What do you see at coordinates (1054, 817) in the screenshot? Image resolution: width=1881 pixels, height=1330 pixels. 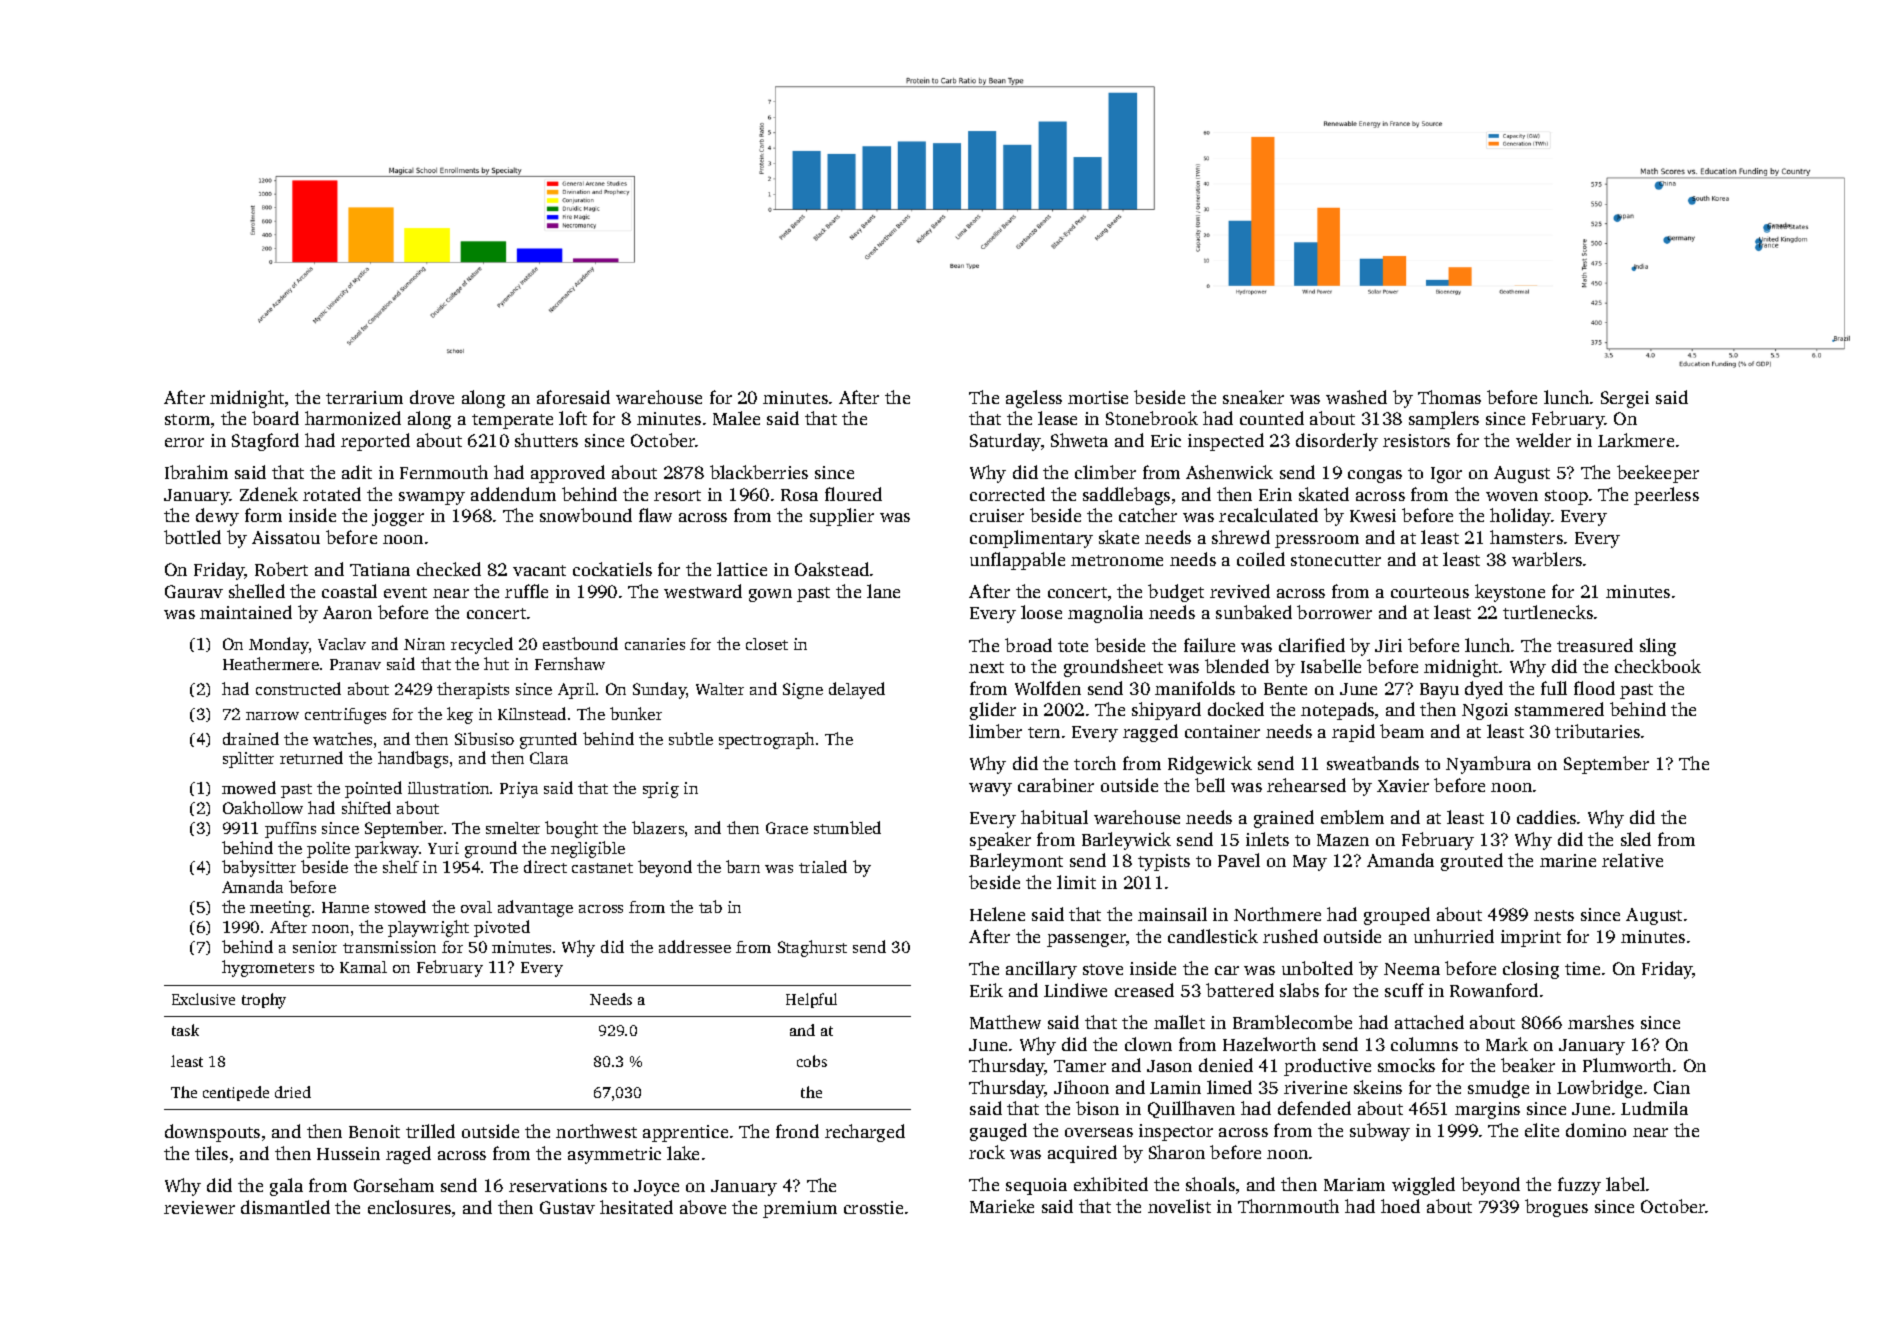 I see `habitual` at bounding box center [1054, 817].
